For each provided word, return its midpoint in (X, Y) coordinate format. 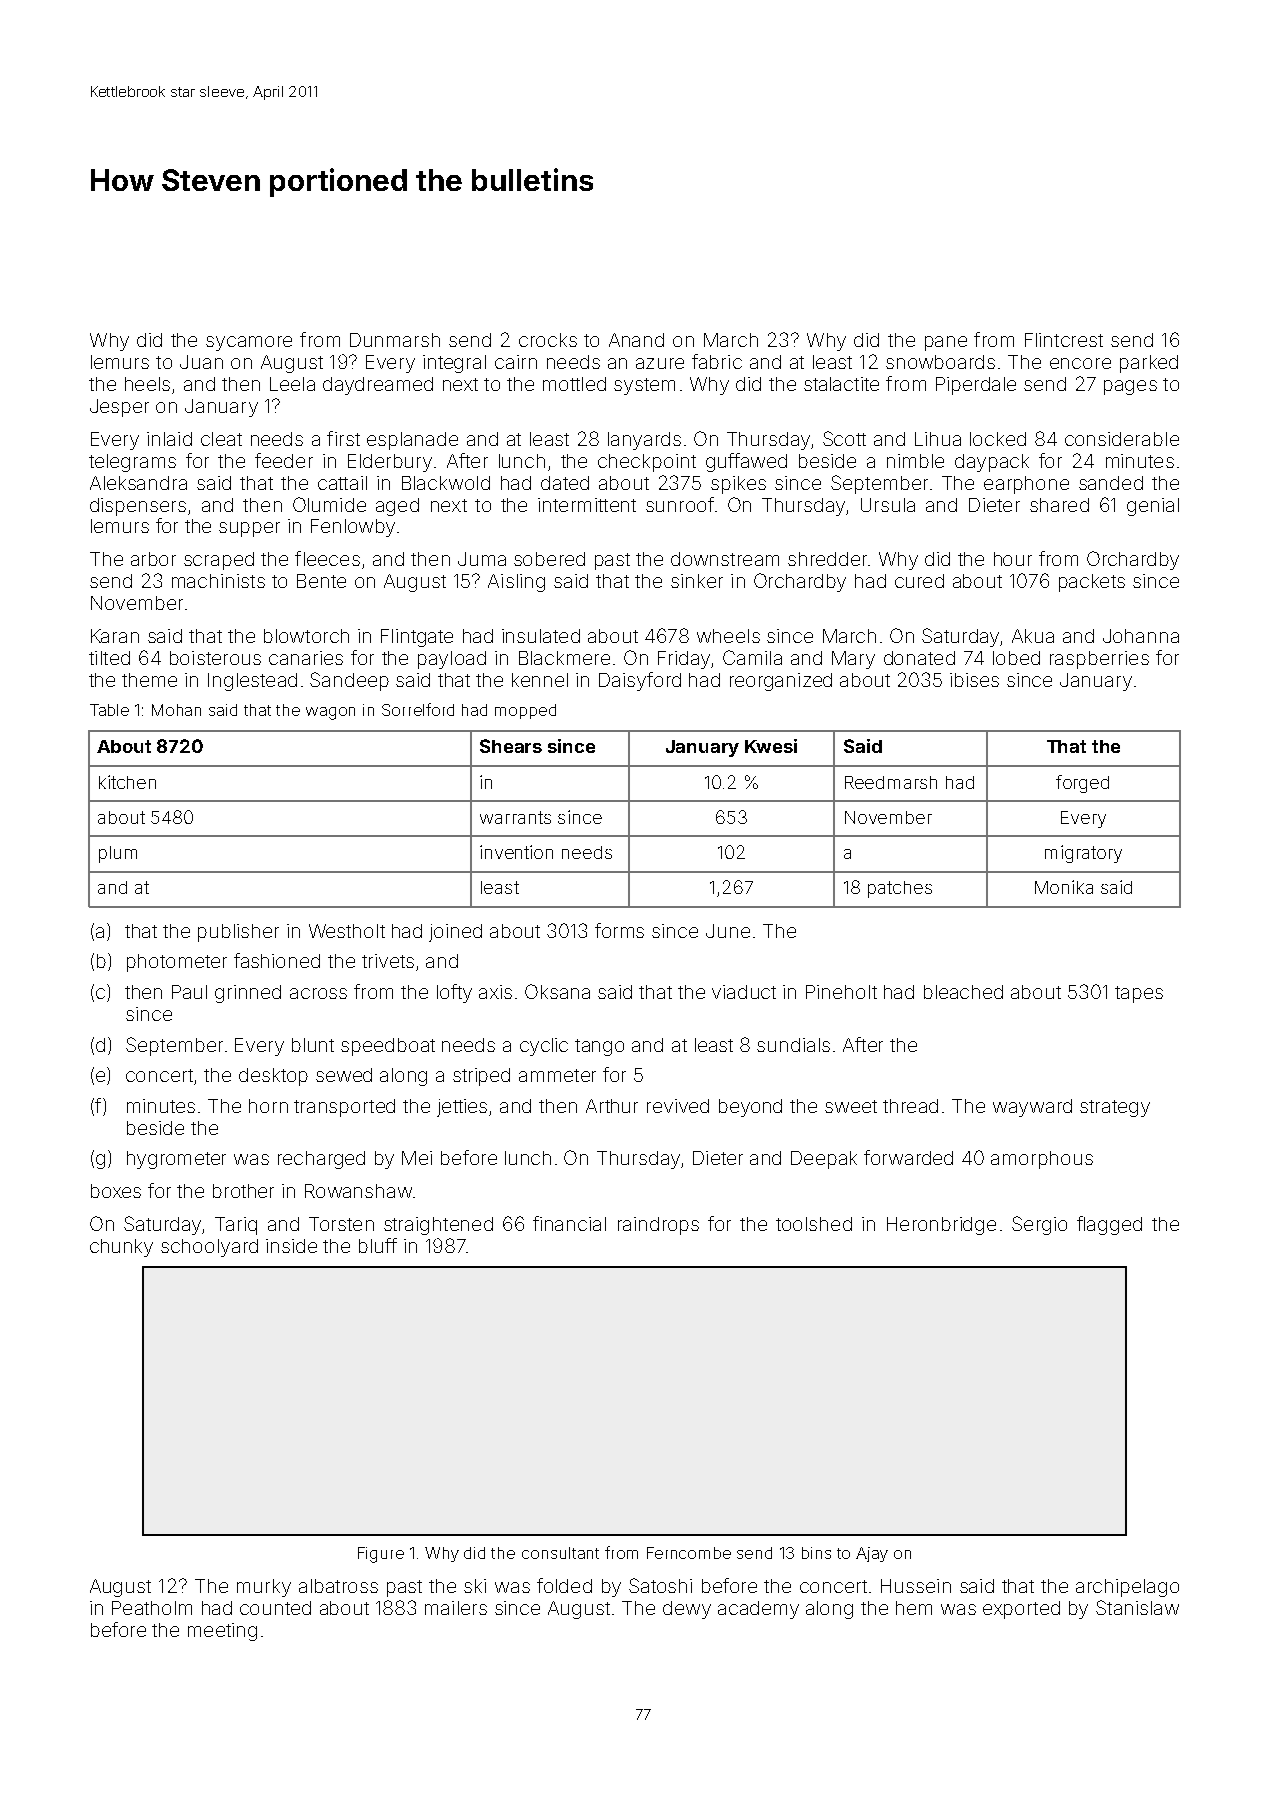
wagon (330, 713)
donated (919, 658)
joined (455, 933)
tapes (1139, 994)
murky (264, 1588)
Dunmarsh (395, 340)
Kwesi (771, 746)
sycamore (249, 343)
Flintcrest (1064, 340)
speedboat (388, 1047)
